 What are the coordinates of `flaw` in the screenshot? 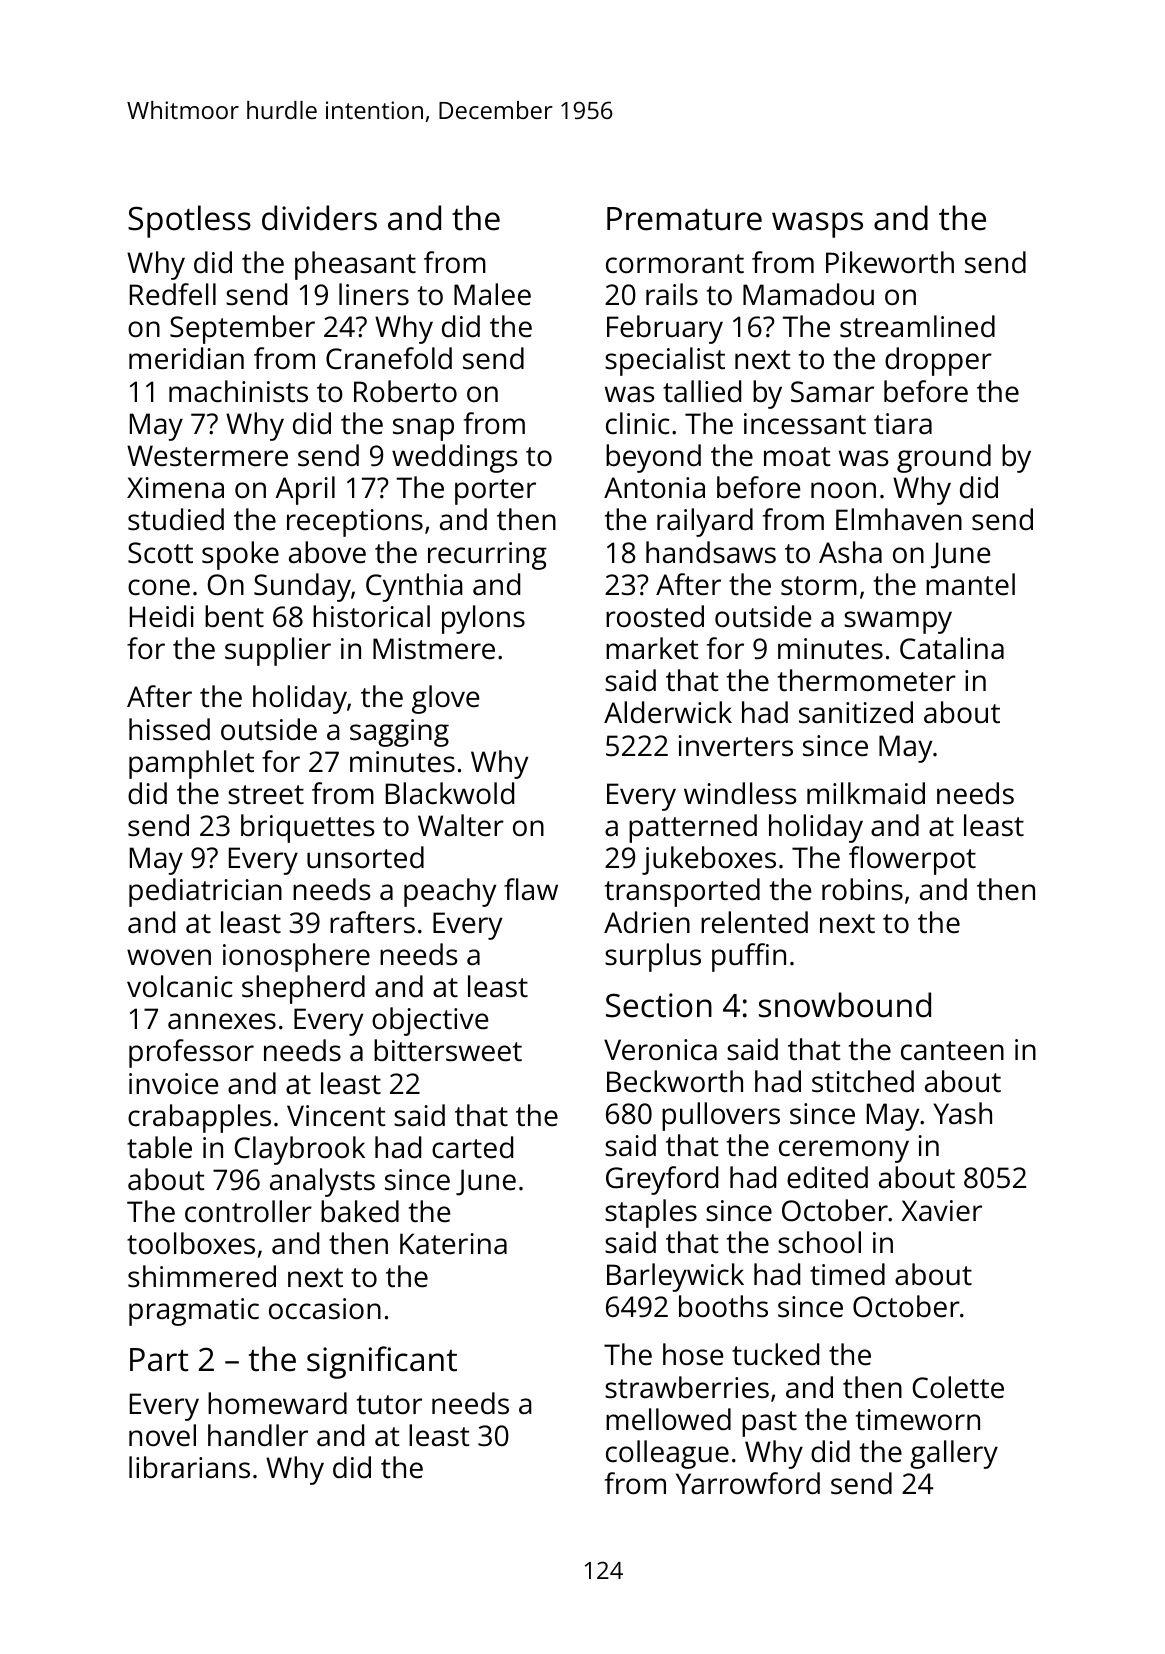 It's located at (531, 889).
